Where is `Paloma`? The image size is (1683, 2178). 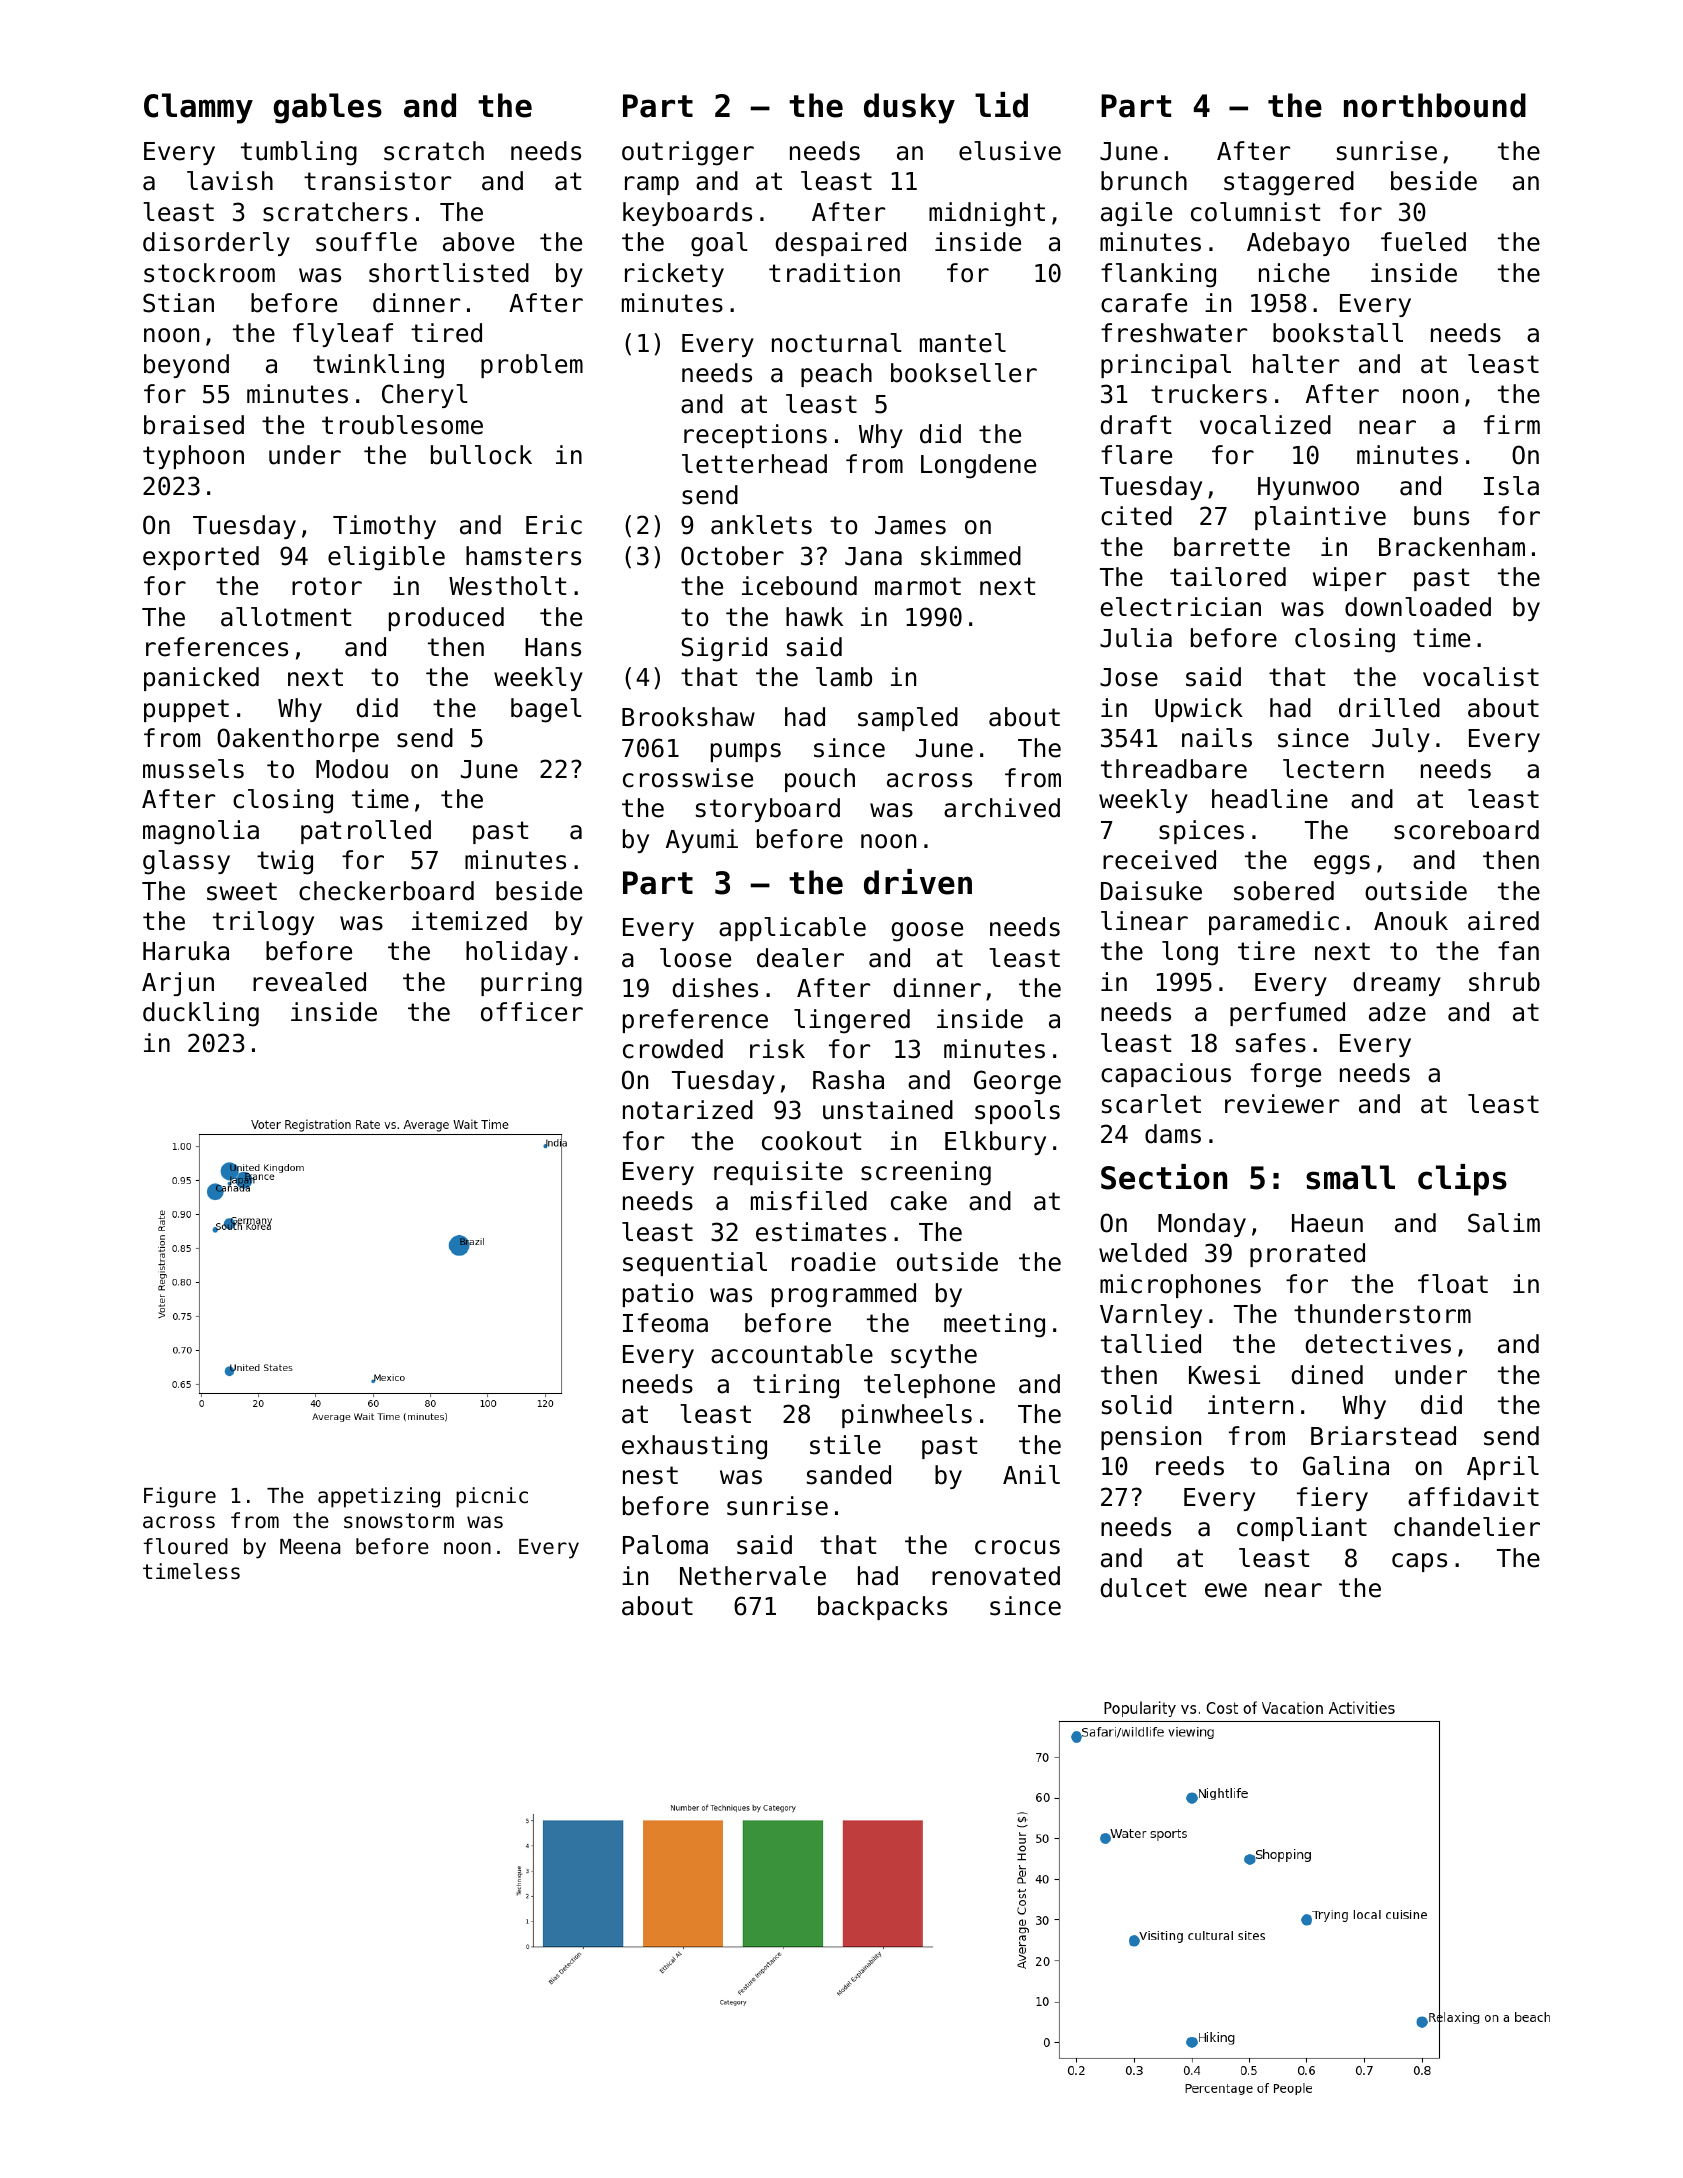 Paloma is located at coordinates (665, 1545).
